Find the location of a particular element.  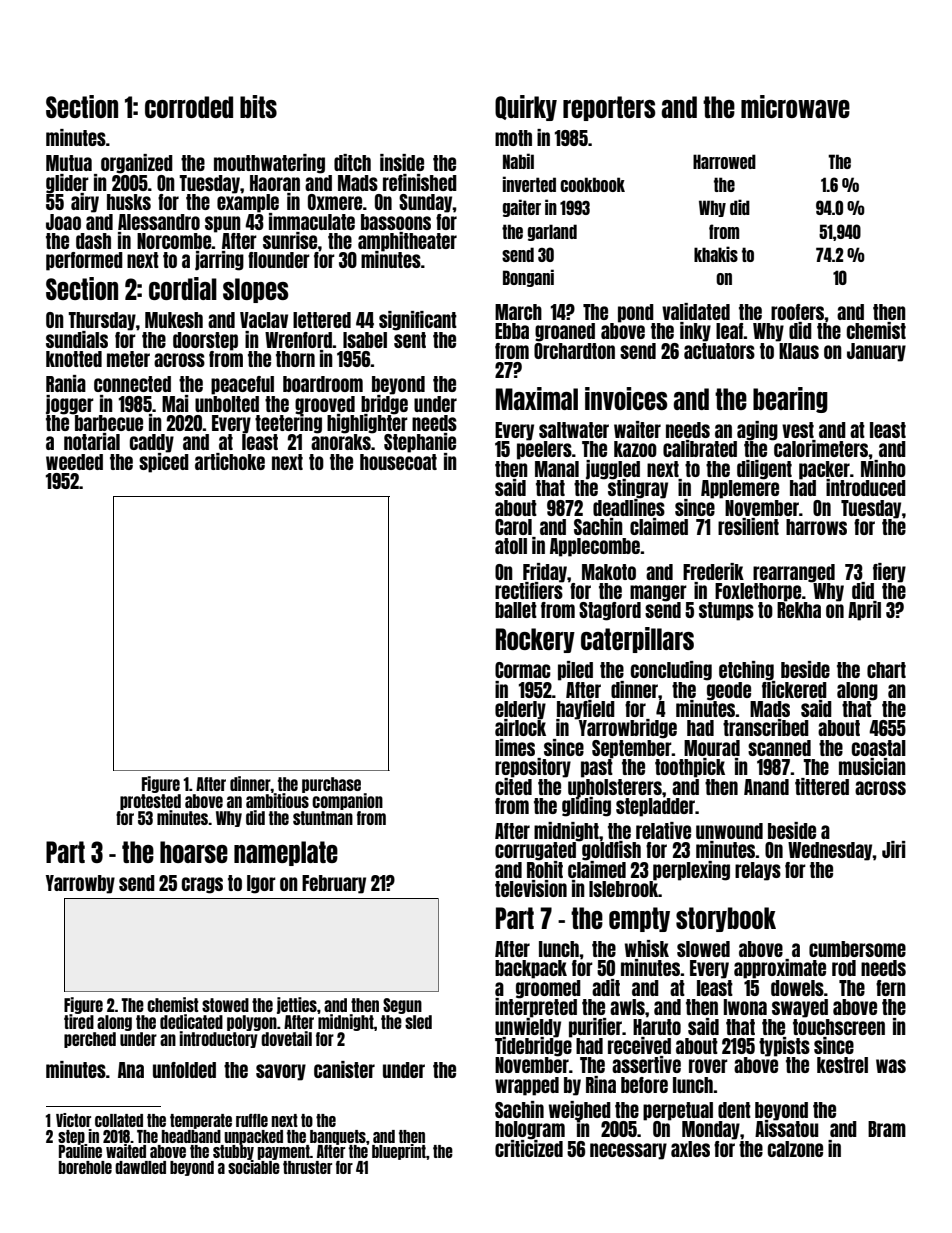

Mutua is located at coordinates (69, 163).
